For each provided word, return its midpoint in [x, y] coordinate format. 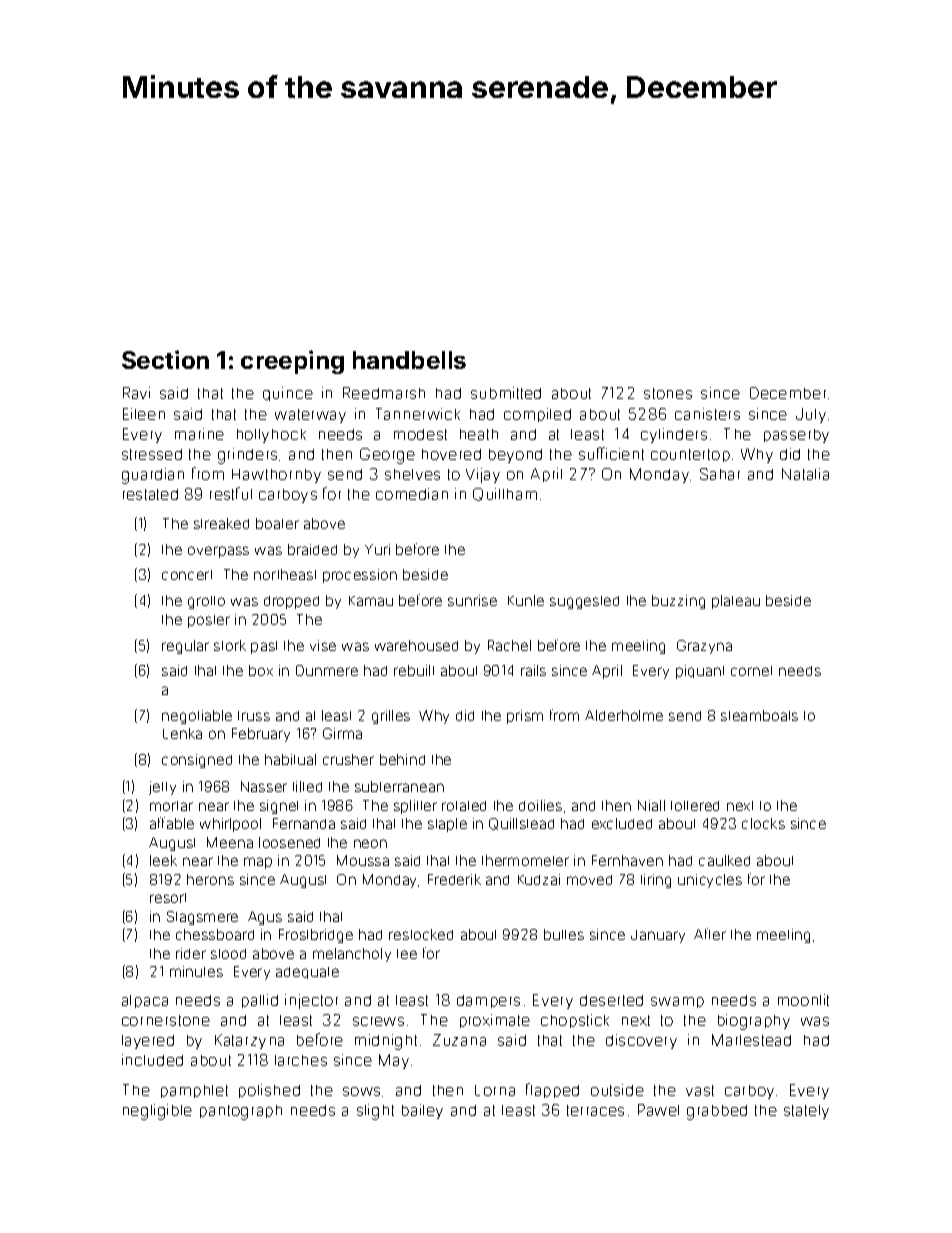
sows [361, 1091]
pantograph [241, 1112]
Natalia [805, 474]
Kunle [526, 600]
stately [806, 1112]
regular [185, 647]
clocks [763, 823]
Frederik [454, 879]
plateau [736, 602]
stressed [152, 454]
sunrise [472, 600]
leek [163, 860]
